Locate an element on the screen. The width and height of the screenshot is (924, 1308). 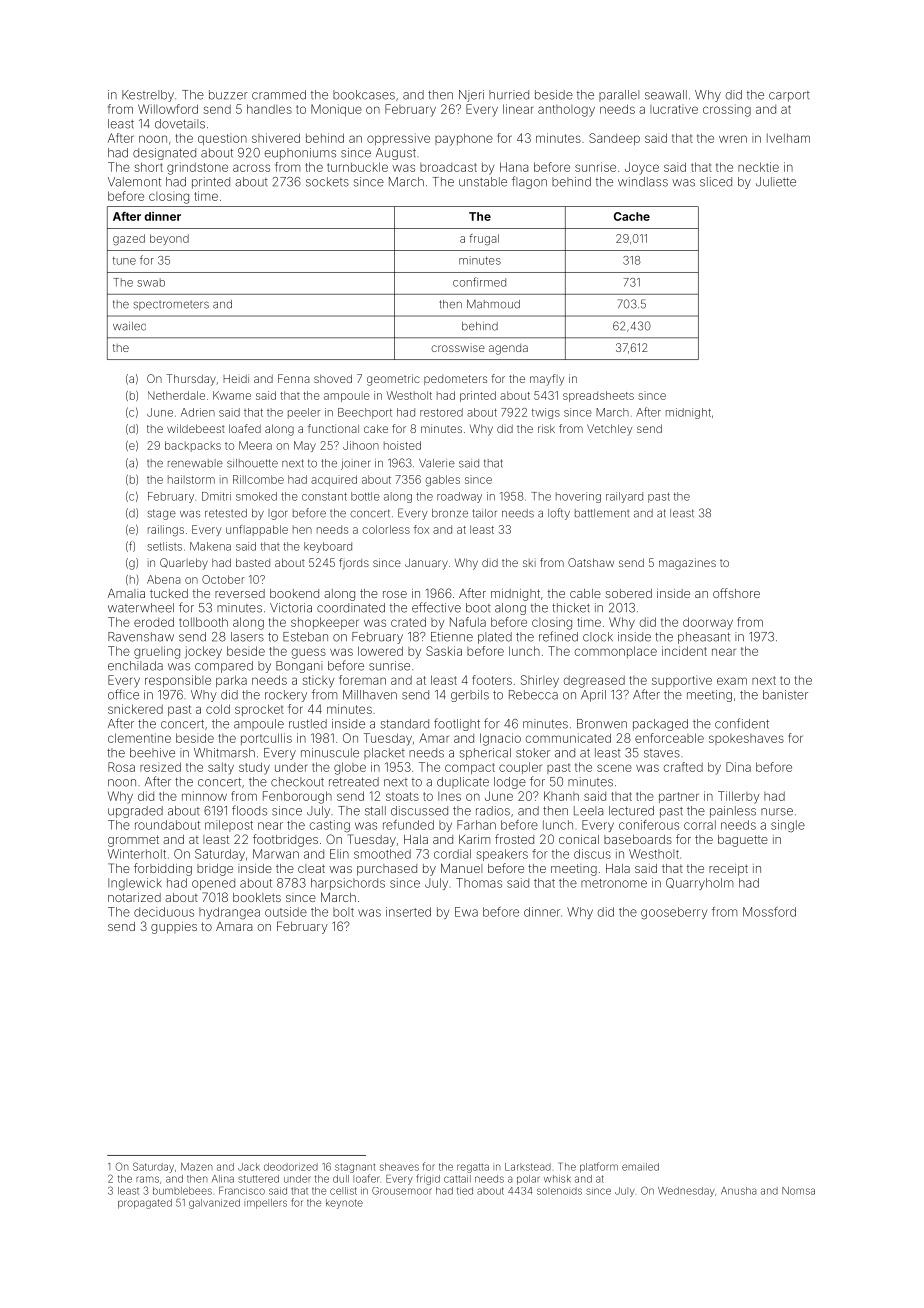
buzzer is located at coordinates (228, 95).
